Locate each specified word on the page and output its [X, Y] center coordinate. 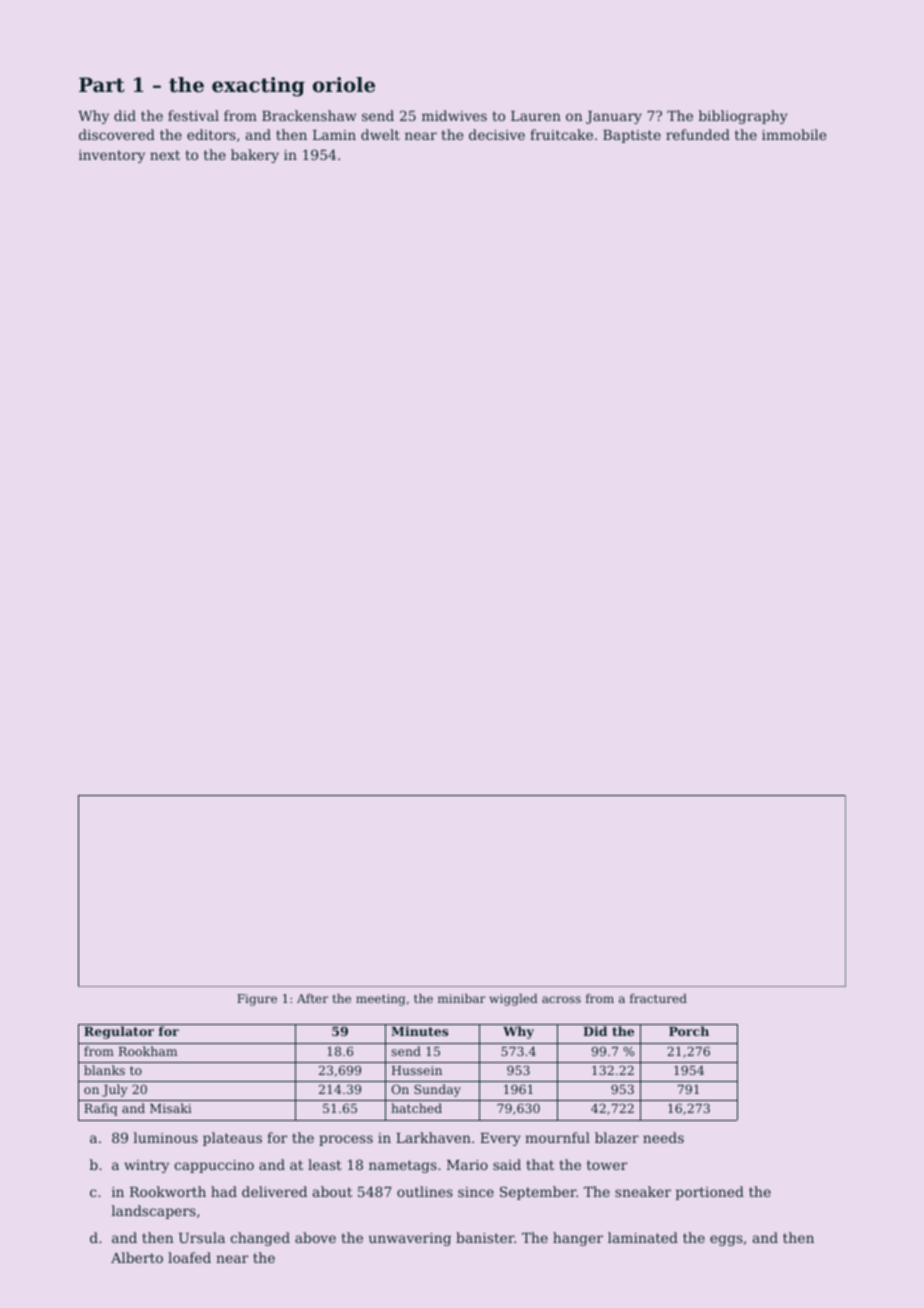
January [614, 117]
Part [102, 85]
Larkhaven [433, 1137]
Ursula [202, 1237]
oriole [344, 85]
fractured [658, 998]
